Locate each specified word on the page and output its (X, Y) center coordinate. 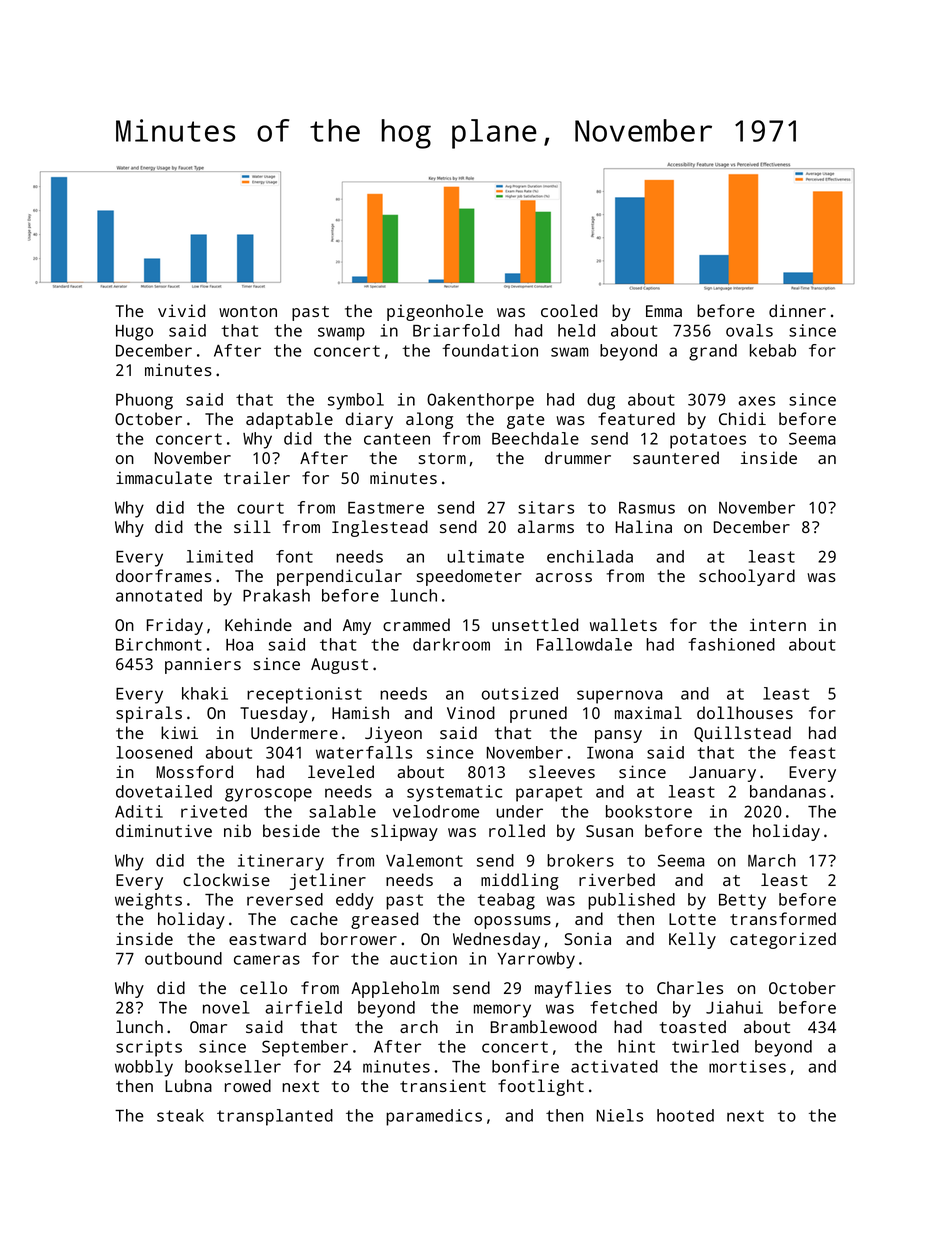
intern (778, 624)
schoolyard (747, 577)
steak (180, 1115)
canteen (397, 439)
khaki (205, 693)
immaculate (164, 477)
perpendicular (339, 577)
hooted (685, 1115)
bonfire (525, 1066)
